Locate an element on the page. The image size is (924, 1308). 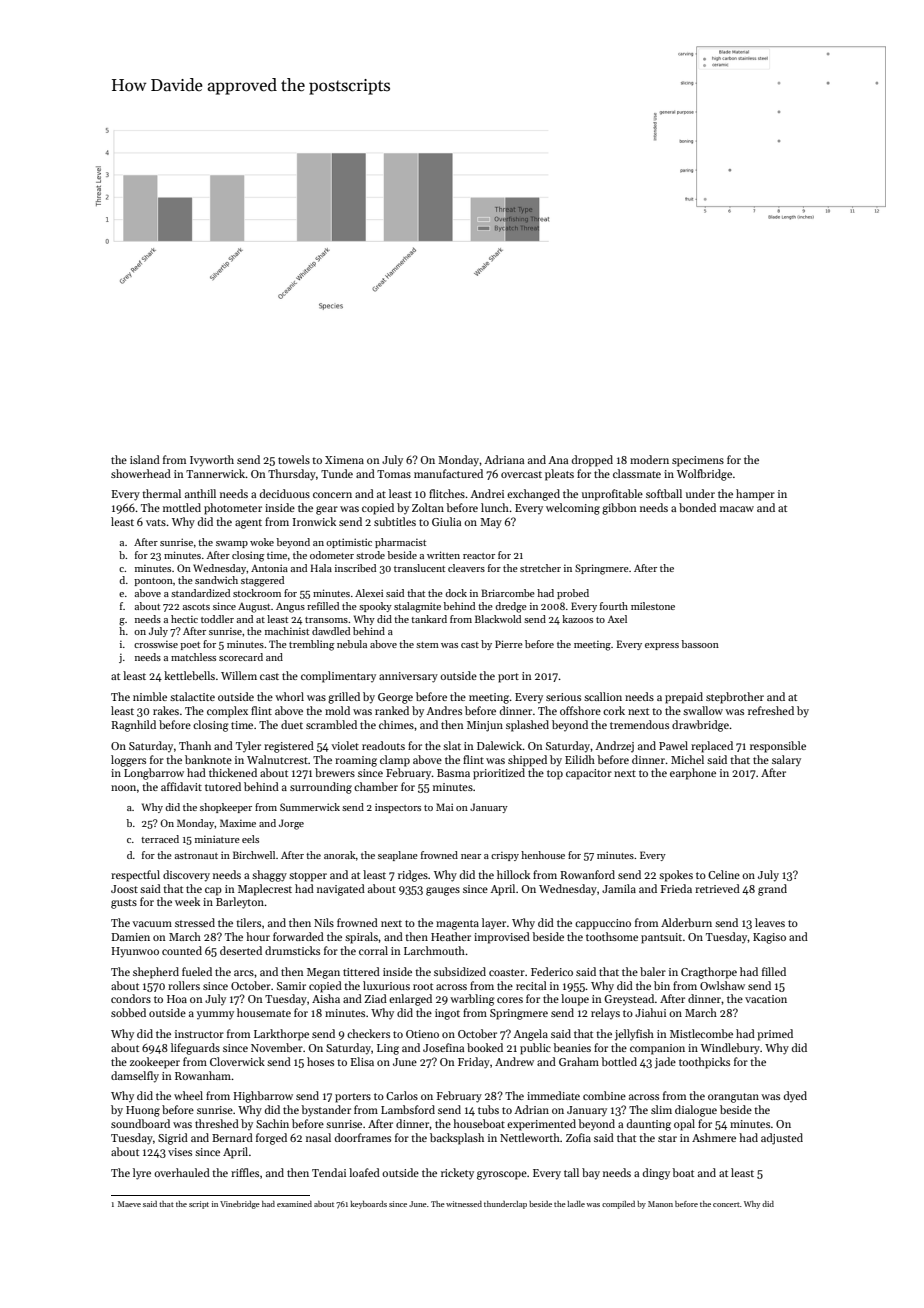
specimens is located at coordinates (698, 461).
